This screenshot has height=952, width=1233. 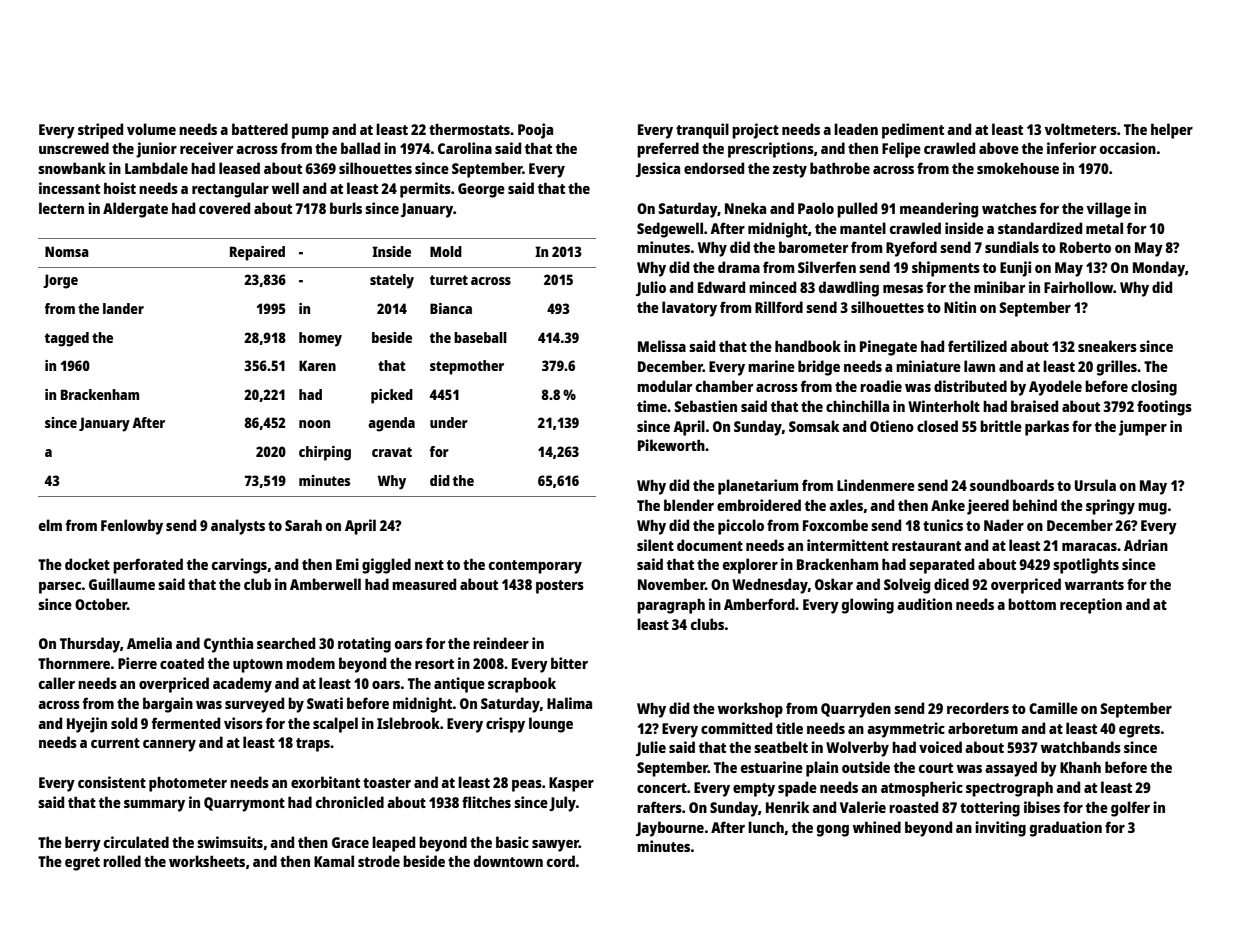 I want to click on cravat, so click(x=392, y=452).
